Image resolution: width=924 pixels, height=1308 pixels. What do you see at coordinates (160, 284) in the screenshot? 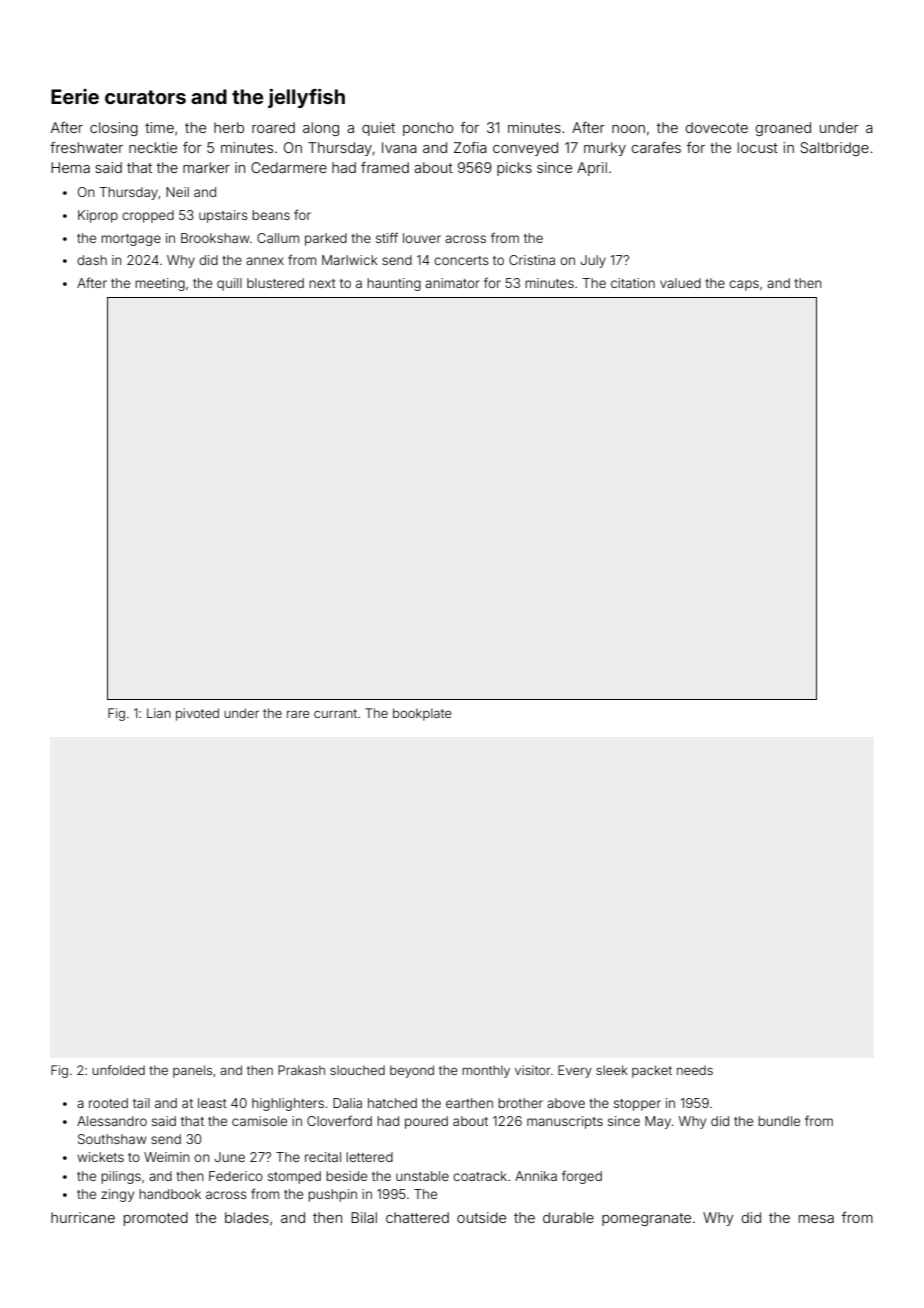
I see `meeting` at bounding box center [160, 284].
